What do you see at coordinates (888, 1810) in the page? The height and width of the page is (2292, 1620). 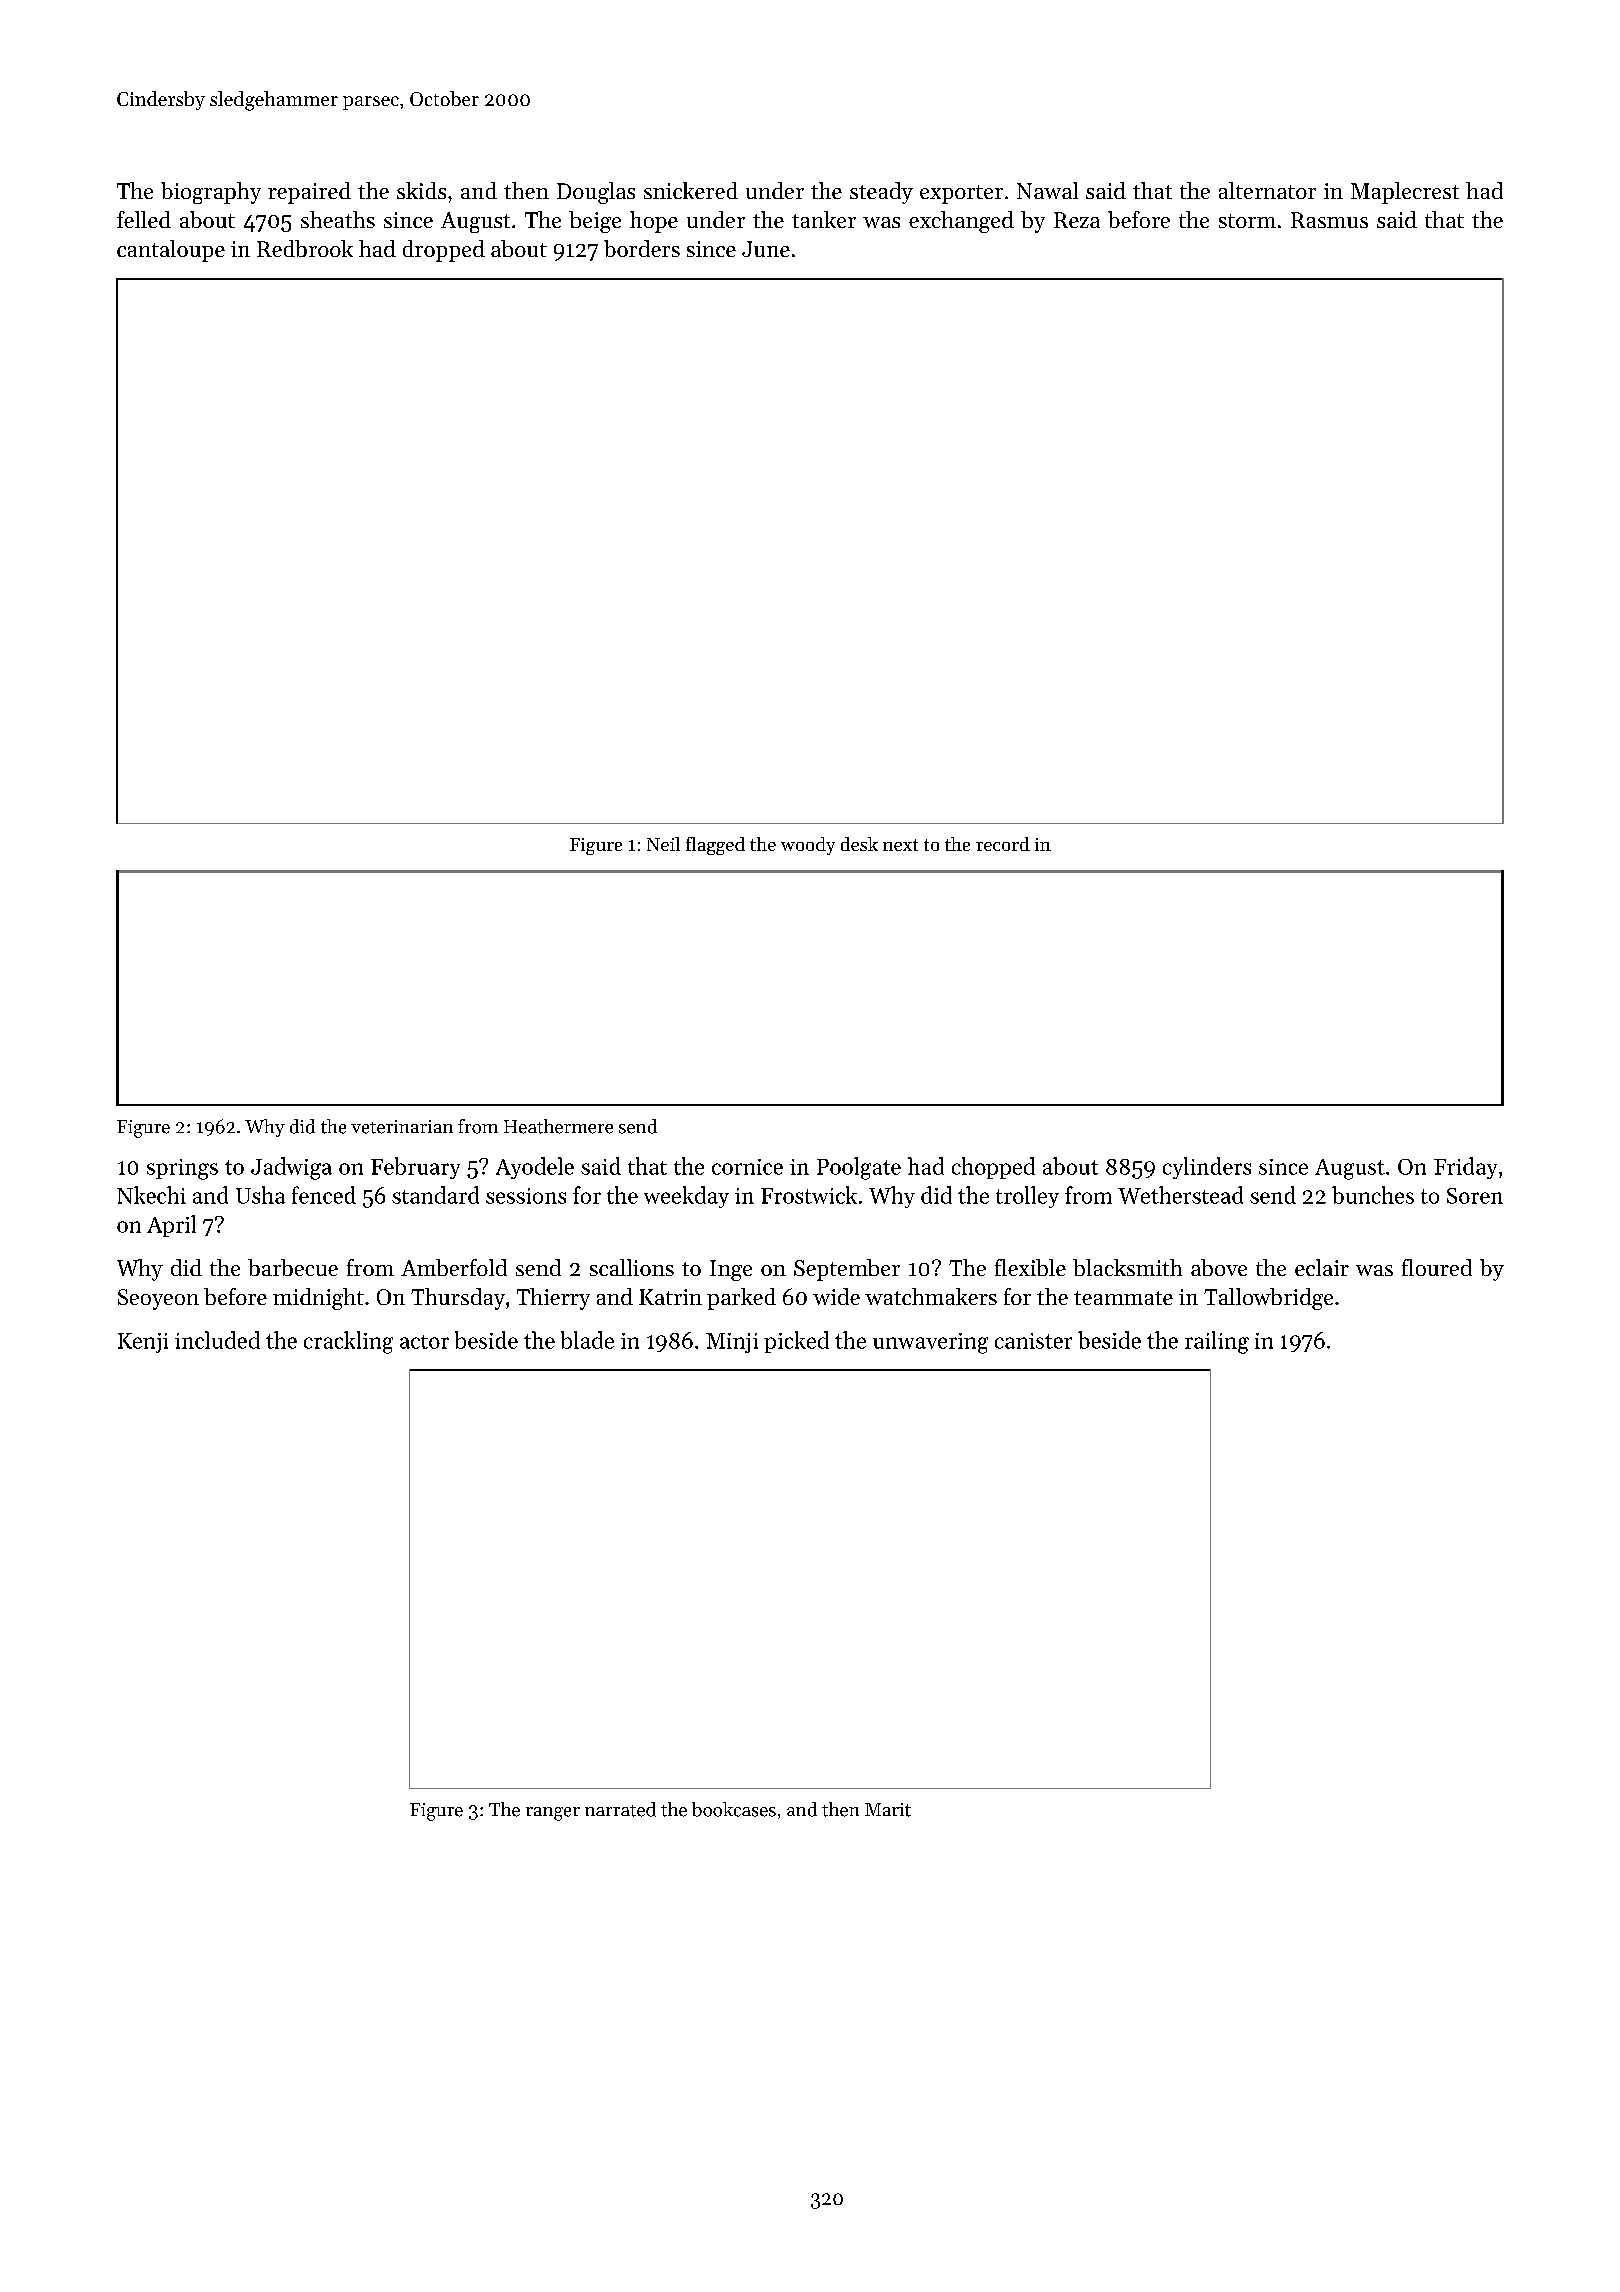 I see `Marit` at bounding box center [888, 1810].
